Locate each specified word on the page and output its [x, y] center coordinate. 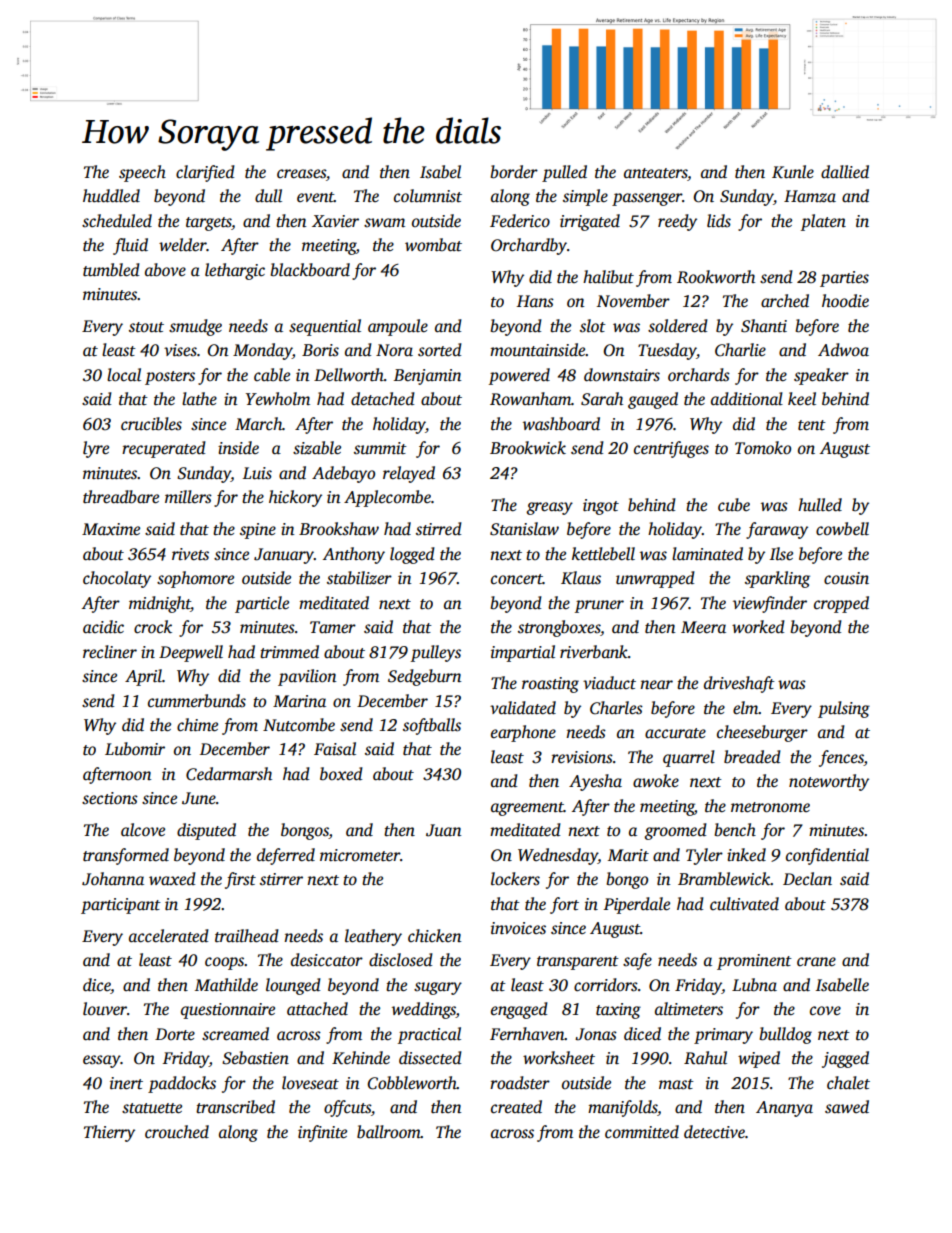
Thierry [109, 1133]
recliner [110, 652]
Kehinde [361, 1058]
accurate [675, 733]
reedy [677, 222]
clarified [205, 173]
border [514, 172]
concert [517, 579]
